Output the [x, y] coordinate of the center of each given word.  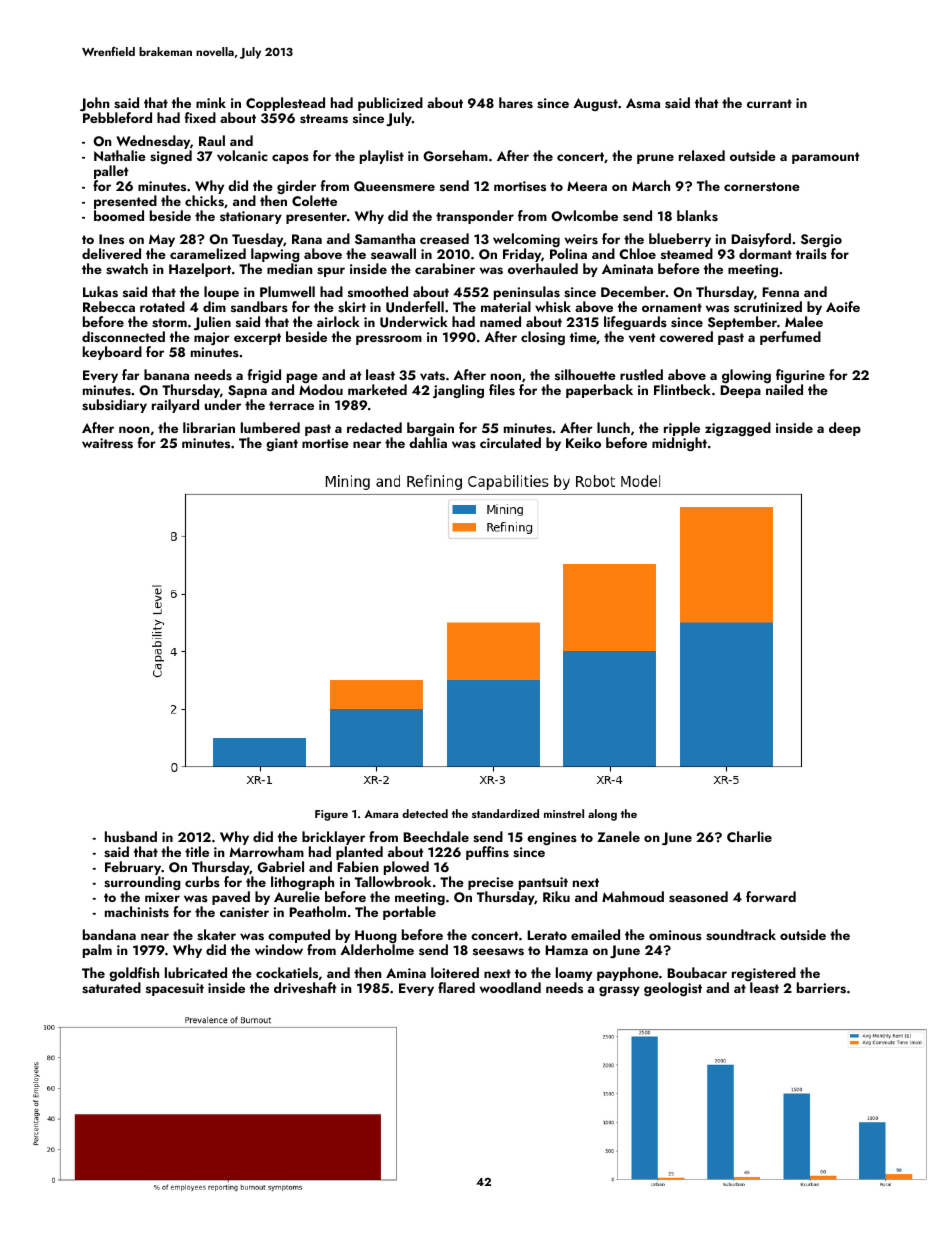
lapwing [275, 255]
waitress [107, 443]
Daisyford [761, 240]
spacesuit [175, 989]
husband [131, 836]
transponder [475, 217]
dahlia [428, 442]
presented [125, 202]
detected [425, 813]
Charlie [749, 836]
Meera [587, 186]
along [602, 815]
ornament [672, 307]
